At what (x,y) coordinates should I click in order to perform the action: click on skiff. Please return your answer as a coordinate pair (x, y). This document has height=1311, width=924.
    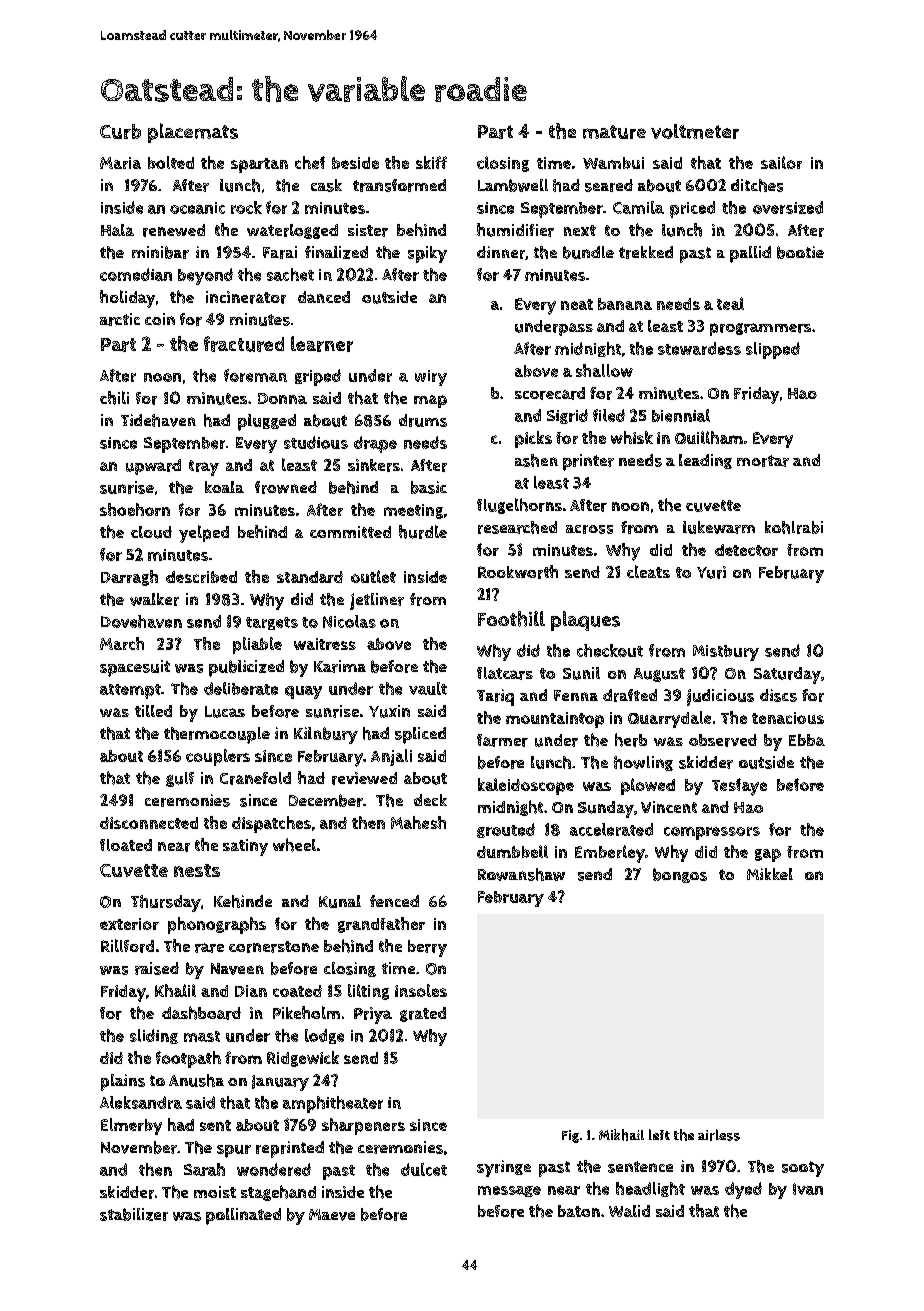
    Looking at the image, I should click on (431, 162).
